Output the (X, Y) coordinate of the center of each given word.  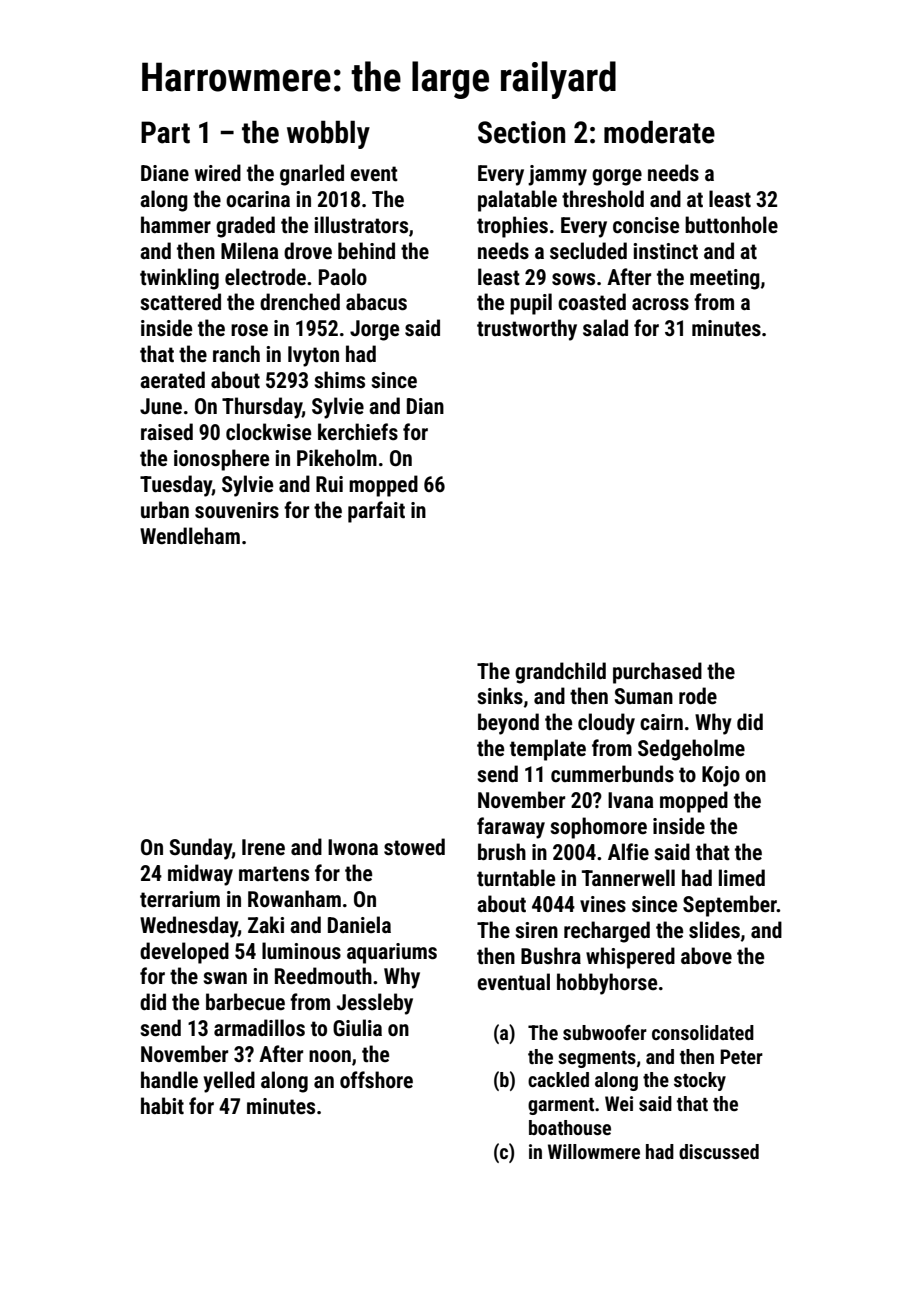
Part (165, 132)
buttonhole (731, 225)
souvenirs (237, 510)
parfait (376, 512)
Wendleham (190, 535)
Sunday (201, 849)
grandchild (560, 673)
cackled (558, 1079)
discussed (719, 1151)
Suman (644, 696)
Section (521, 132)
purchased (657, 673)
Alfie (628, 852)
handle (169, 1079)
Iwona (353, 847)
